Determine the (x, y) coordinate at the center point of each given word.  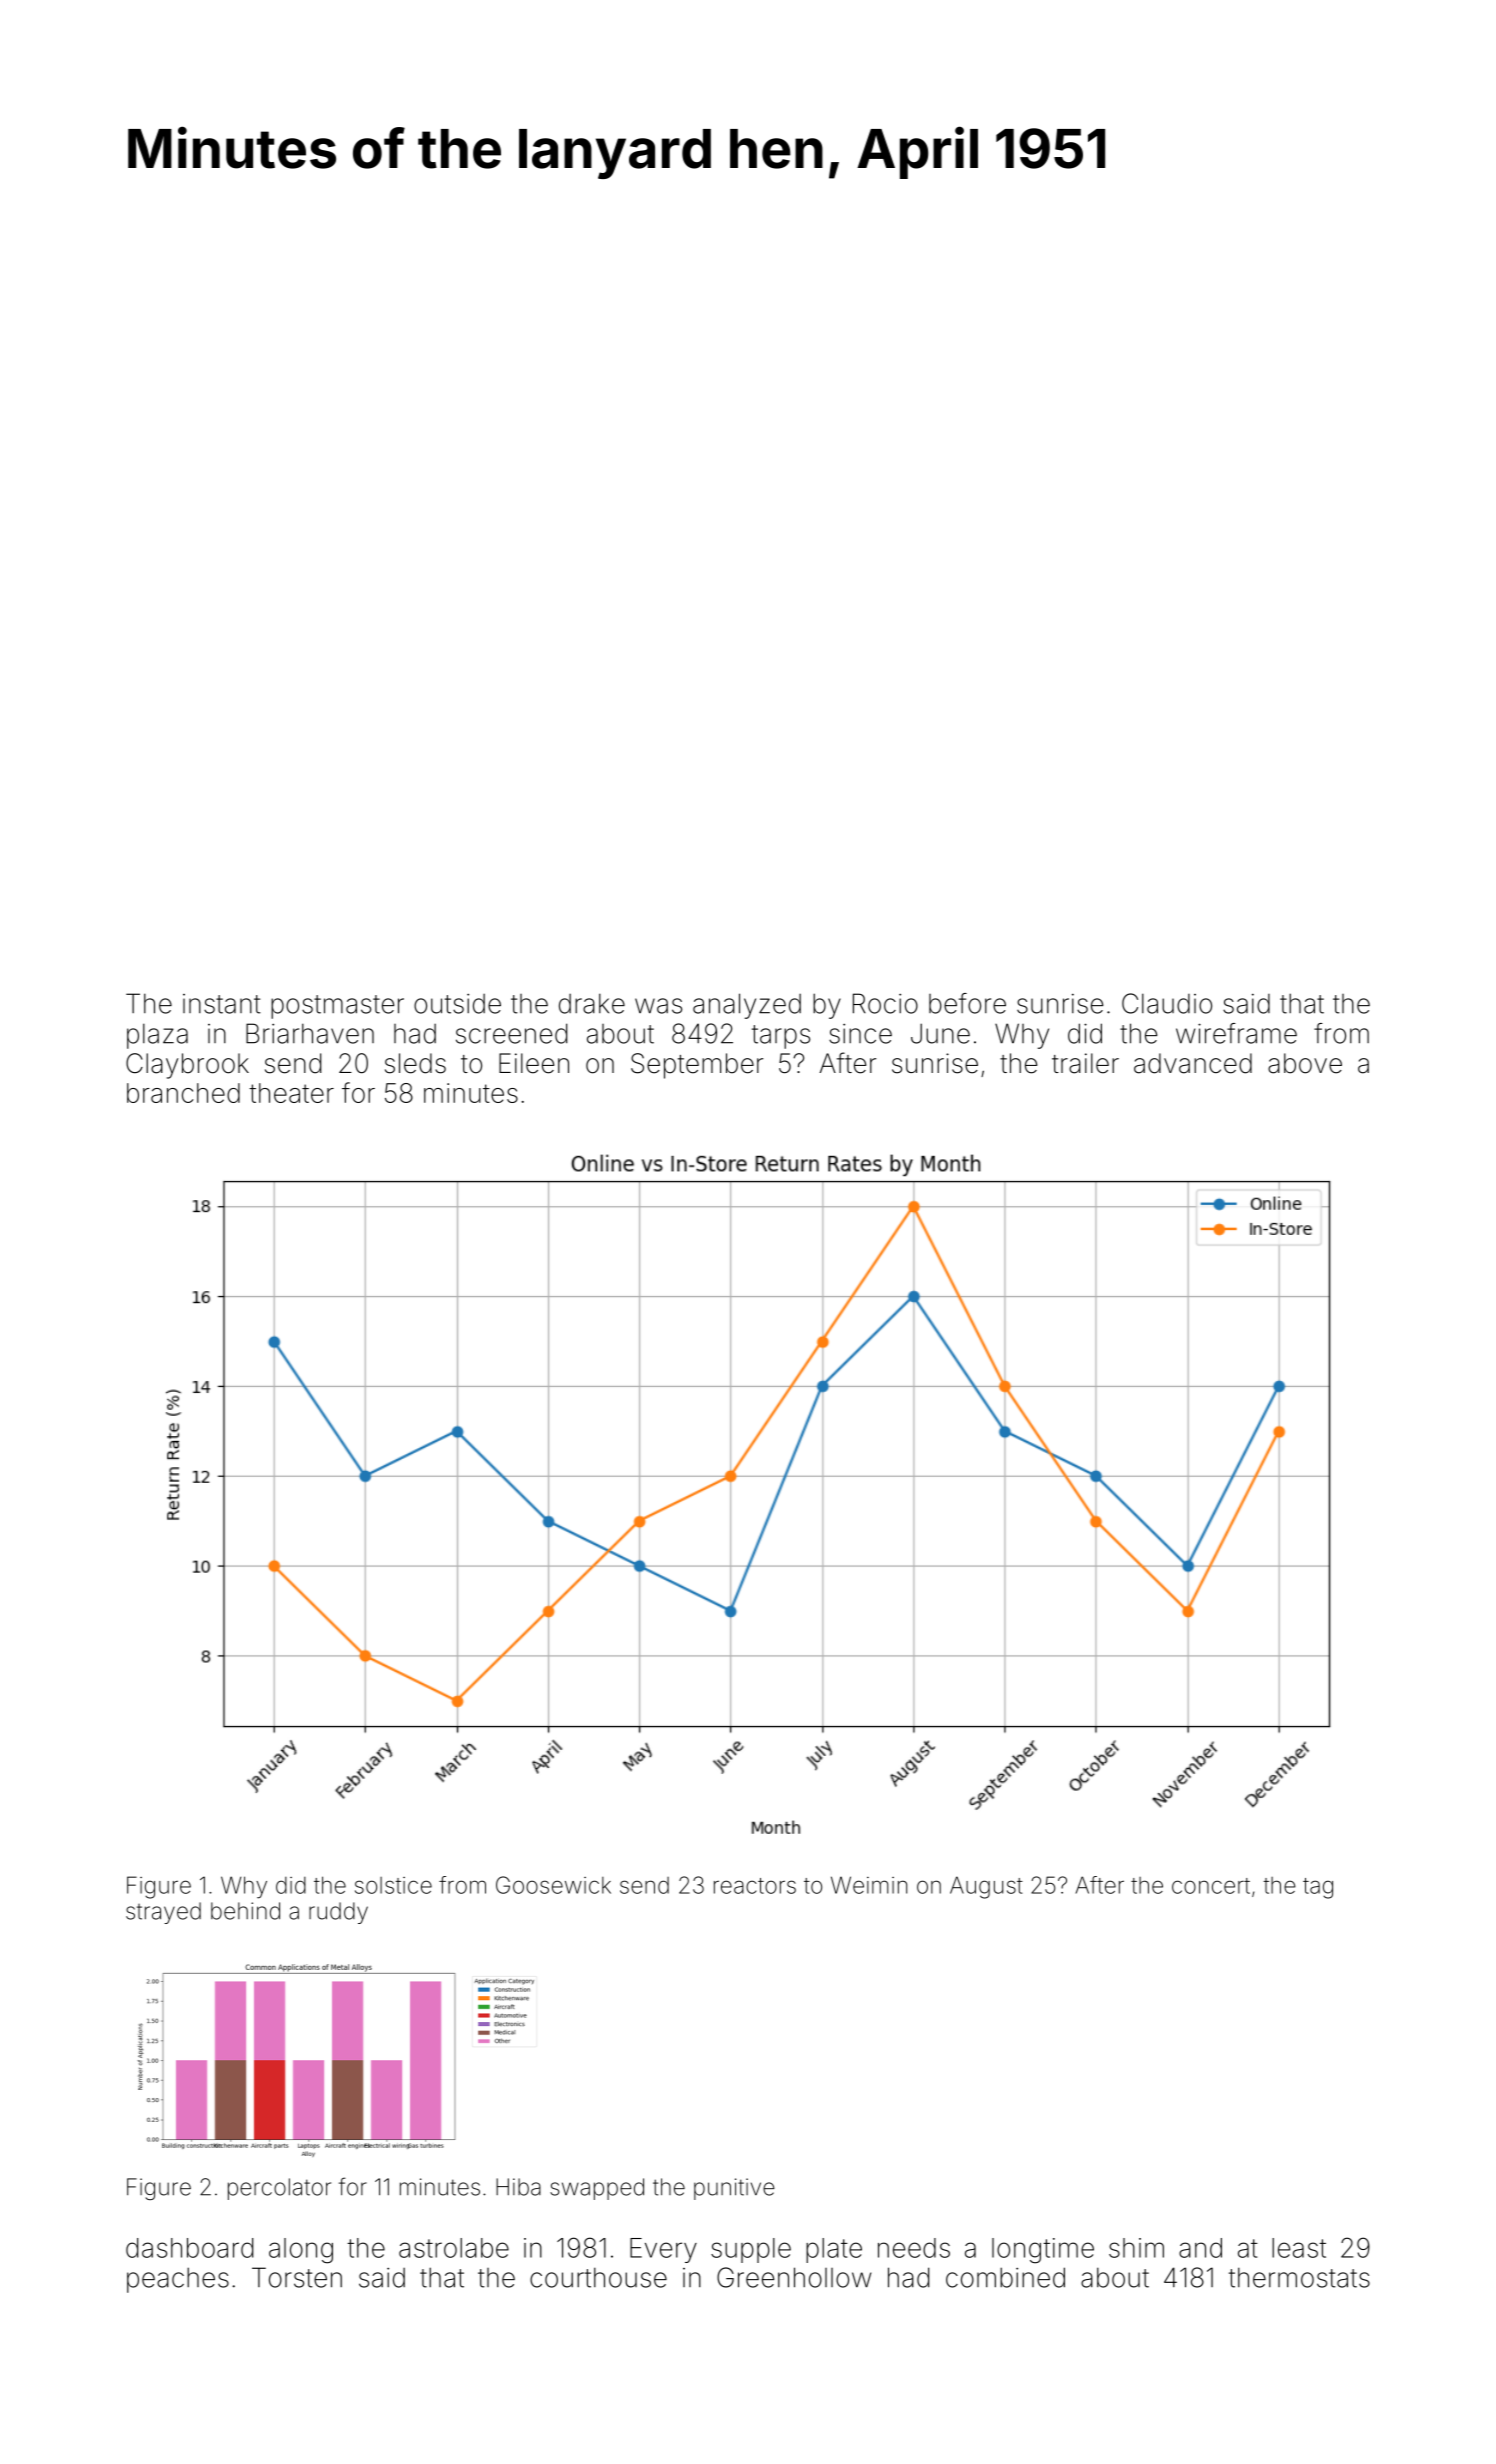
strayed (163, 1913)
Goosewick (553, 1885)
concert (1211, 1886)
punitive (734, 2189)
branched (183, 1093)
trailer (1085, 1063)
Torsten (297, 2277)
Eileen (534, 1063)
